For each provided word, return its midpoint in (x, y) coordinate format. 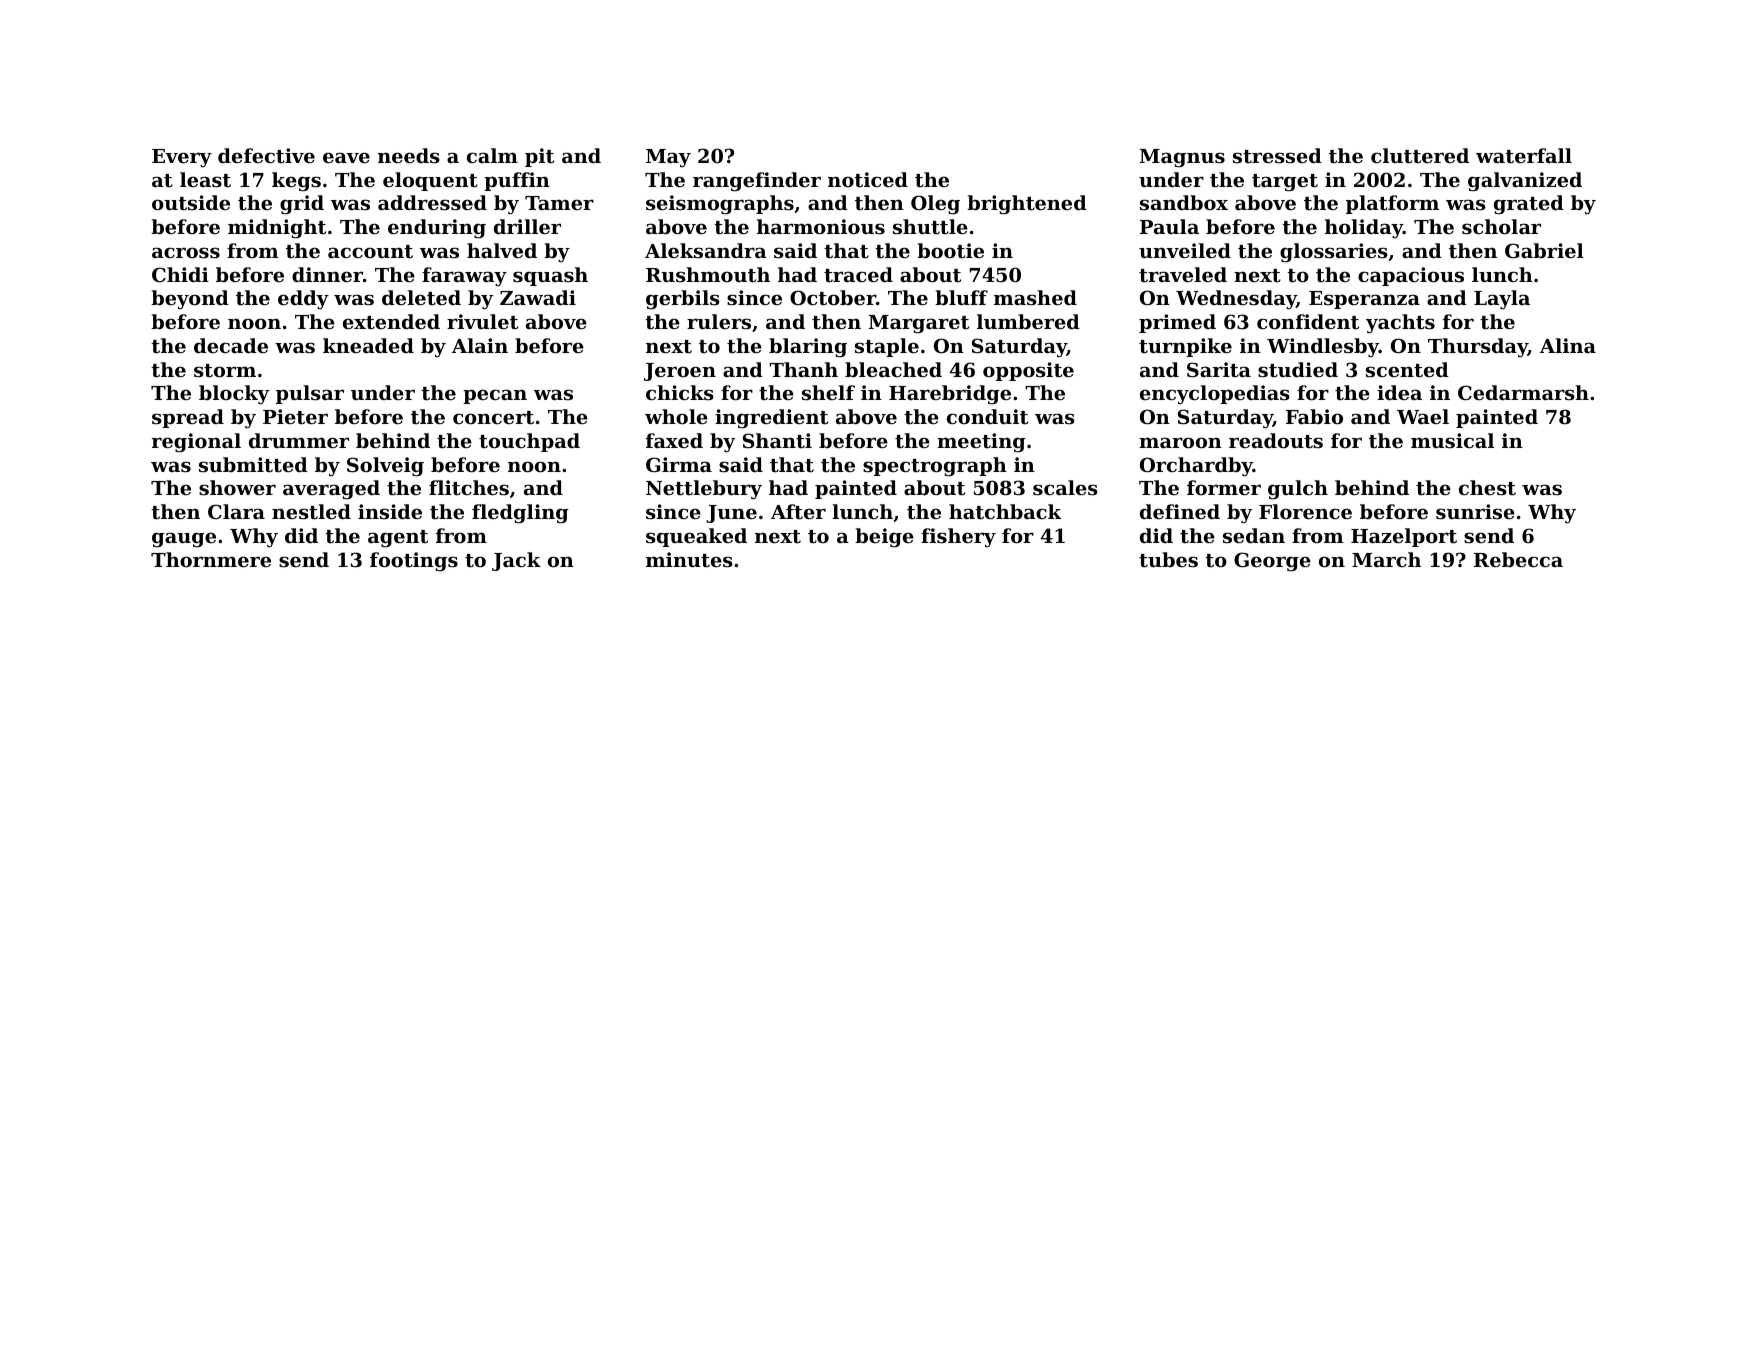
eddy (303, 299)
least (205, 180)
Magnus (1182, 158)
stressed (1277, 156)
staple (887, 347)
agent (398, 539)
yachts (1400, 324)
